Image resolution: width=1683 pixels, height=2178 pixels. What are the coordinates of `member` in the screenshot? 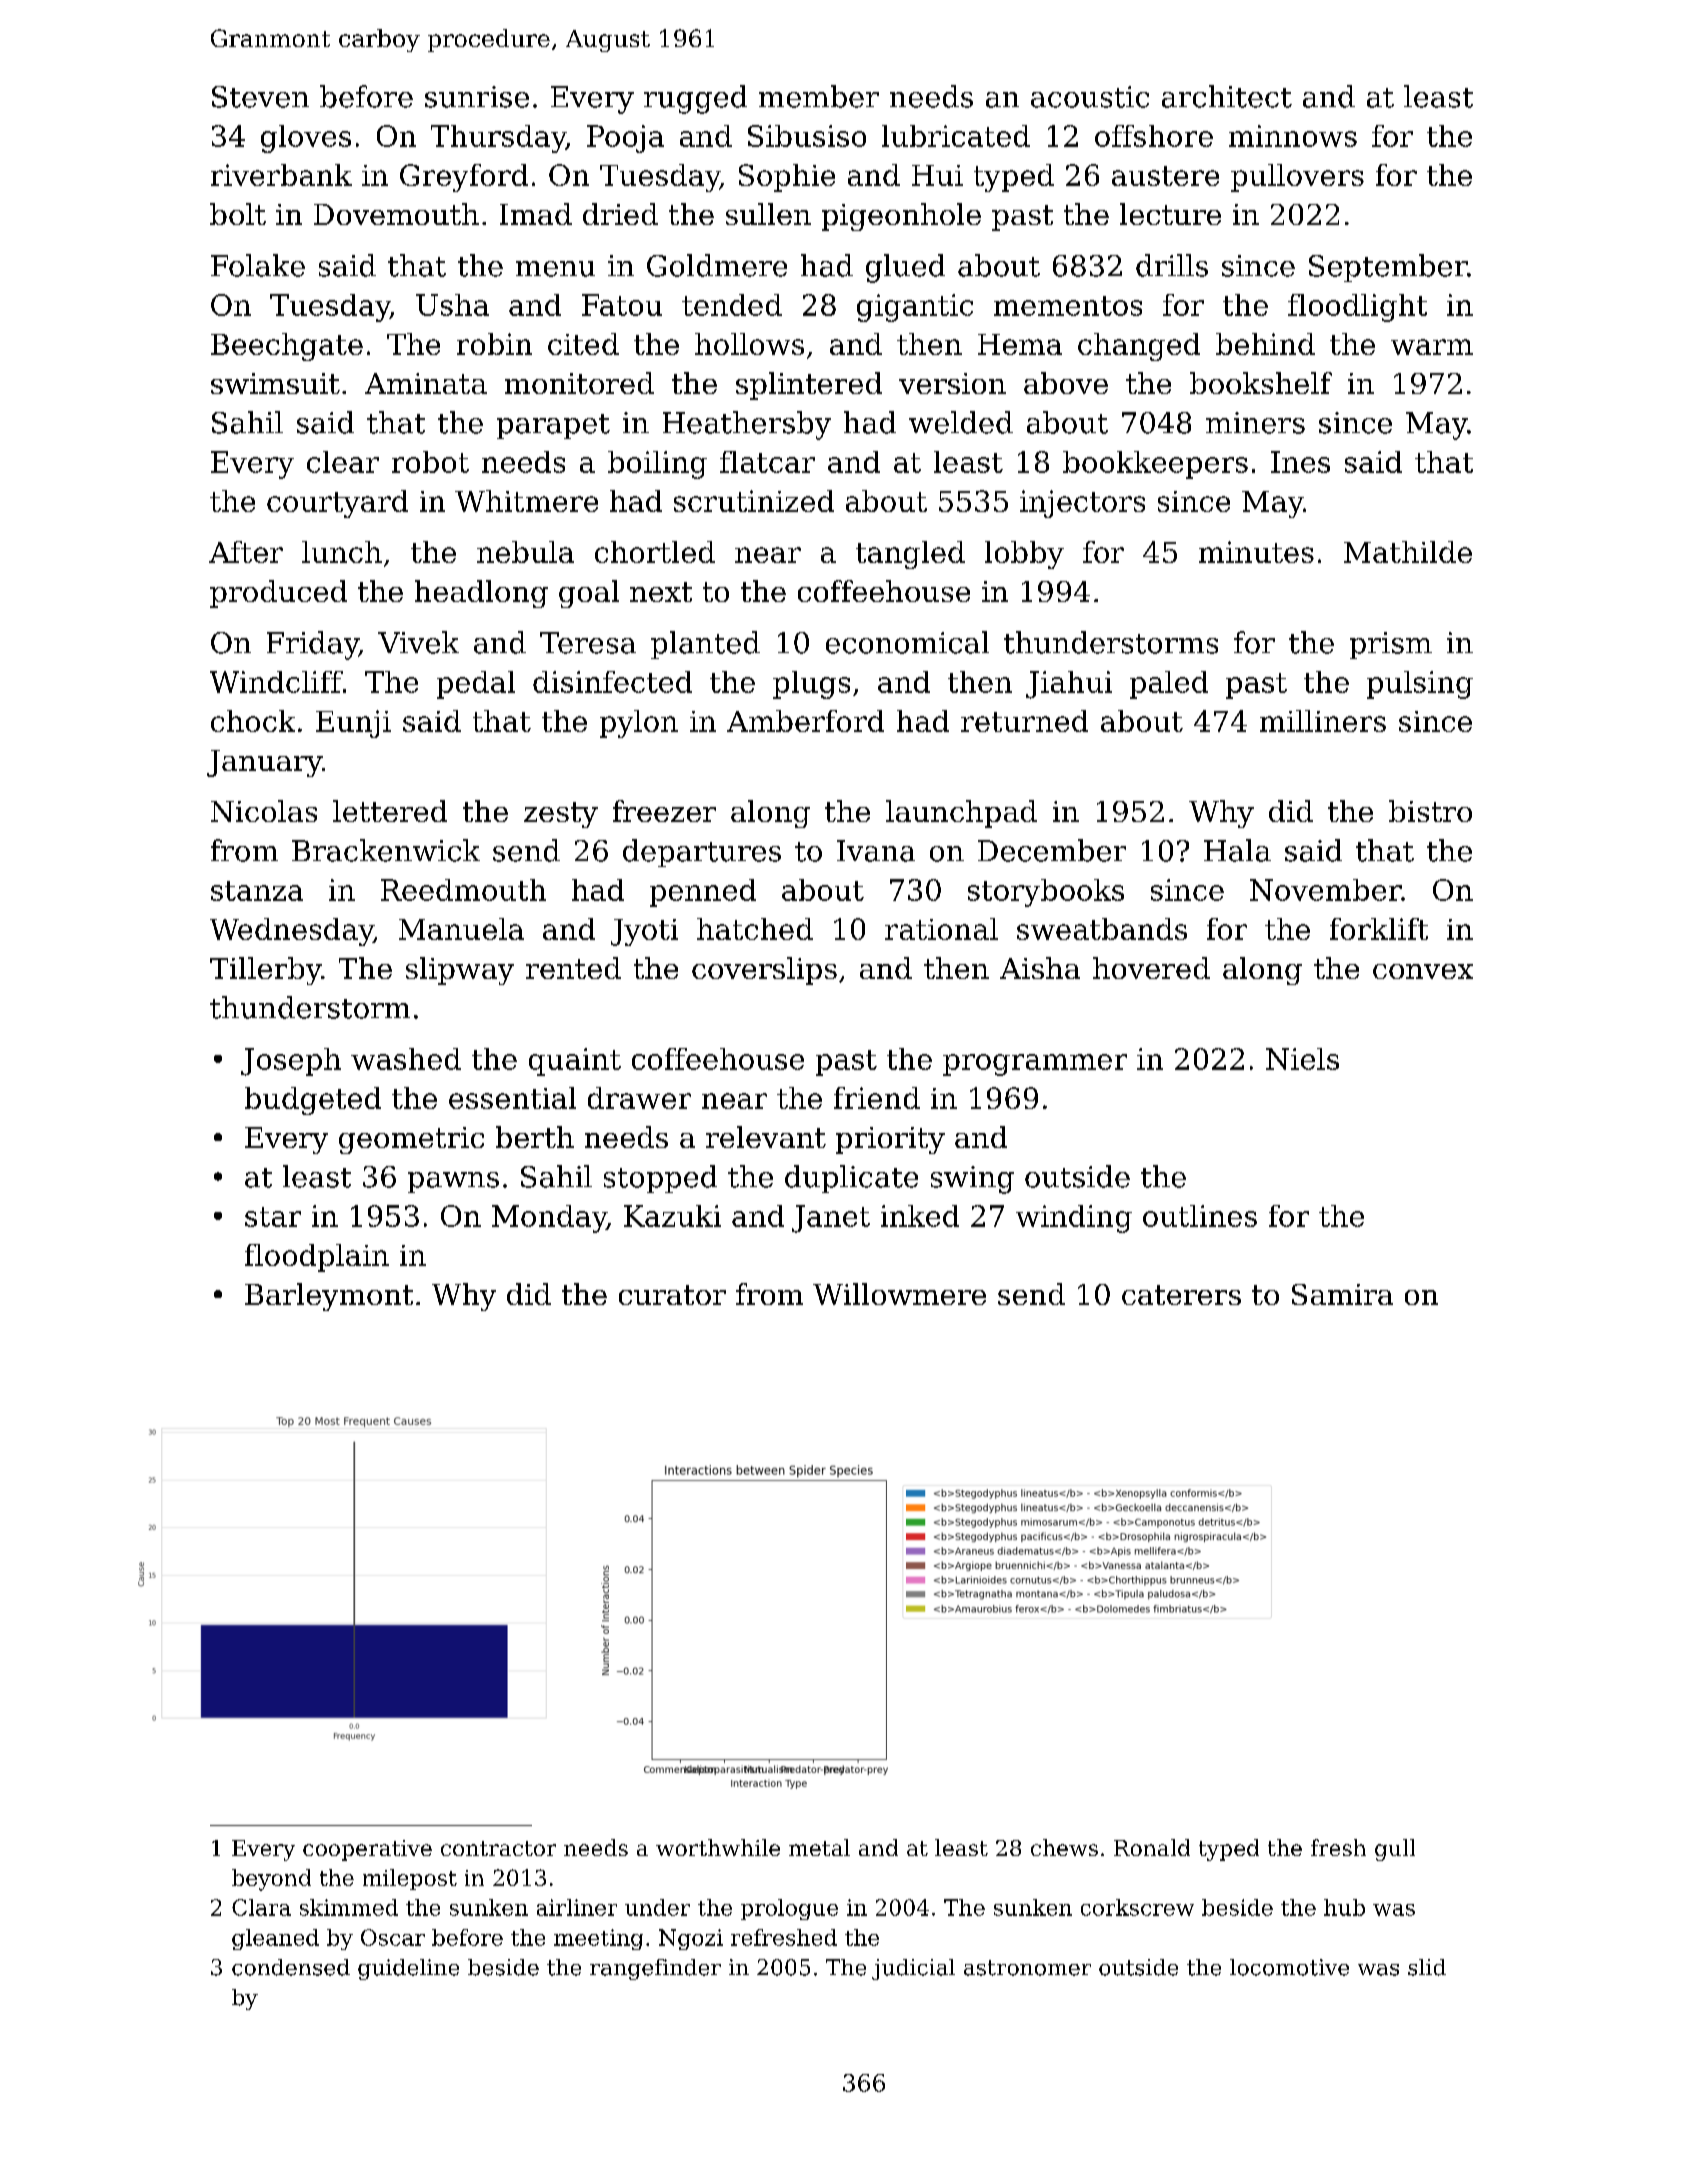 It's located at (819, 96).
